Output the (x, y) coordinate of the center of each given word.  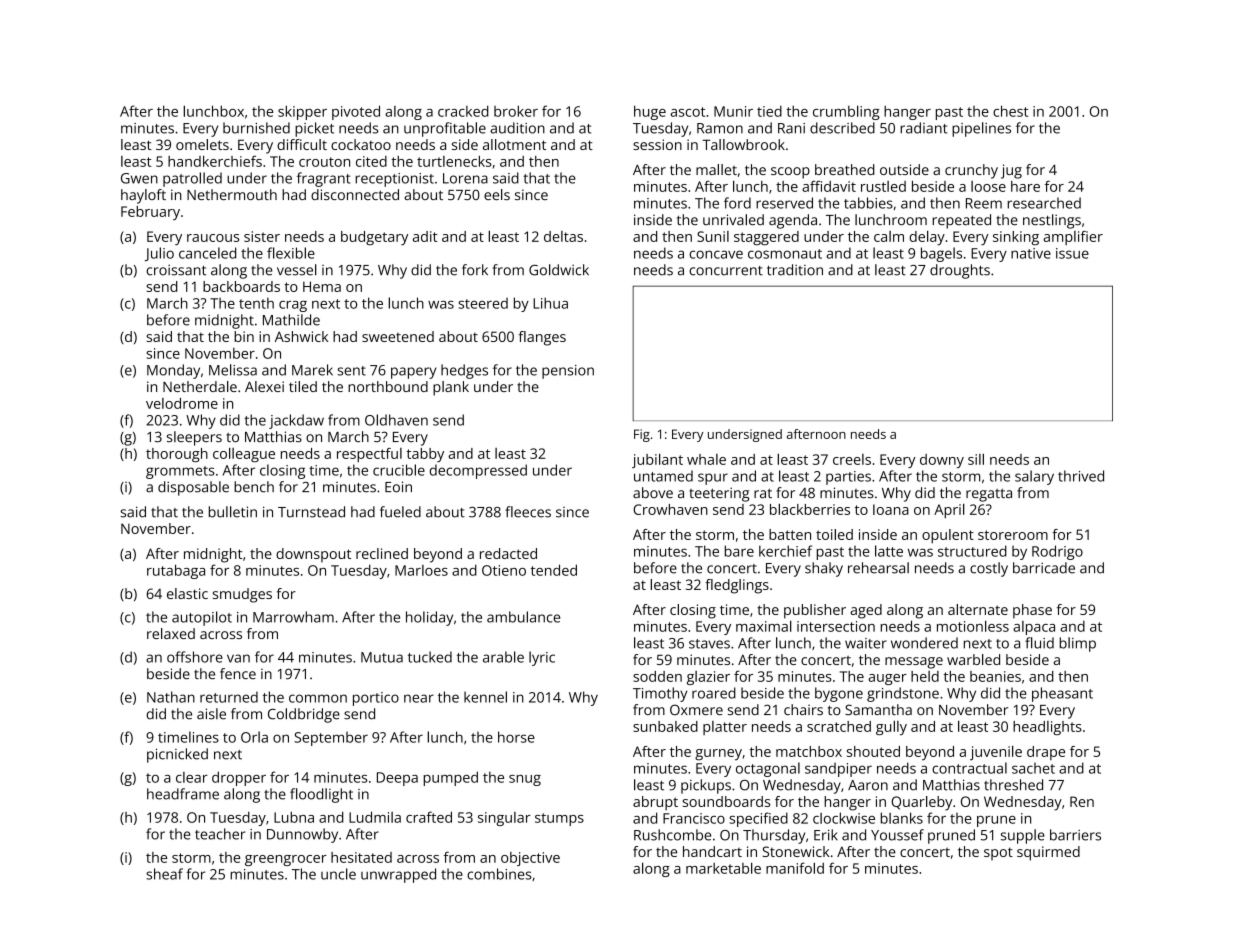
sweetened (398, 336)
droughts (960, 271)
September (331, 739)
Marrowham (293, 617)
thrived (1081, 476)
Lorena (465, 178)
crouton (324, 162)
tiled (303, 386)
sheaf (164, 874)
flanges (542, 338)
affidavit (829, 186)
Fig (642, 435)
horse (516, 737)
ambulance (523, 617)
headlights (1047, 728)
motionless (973, 626)
